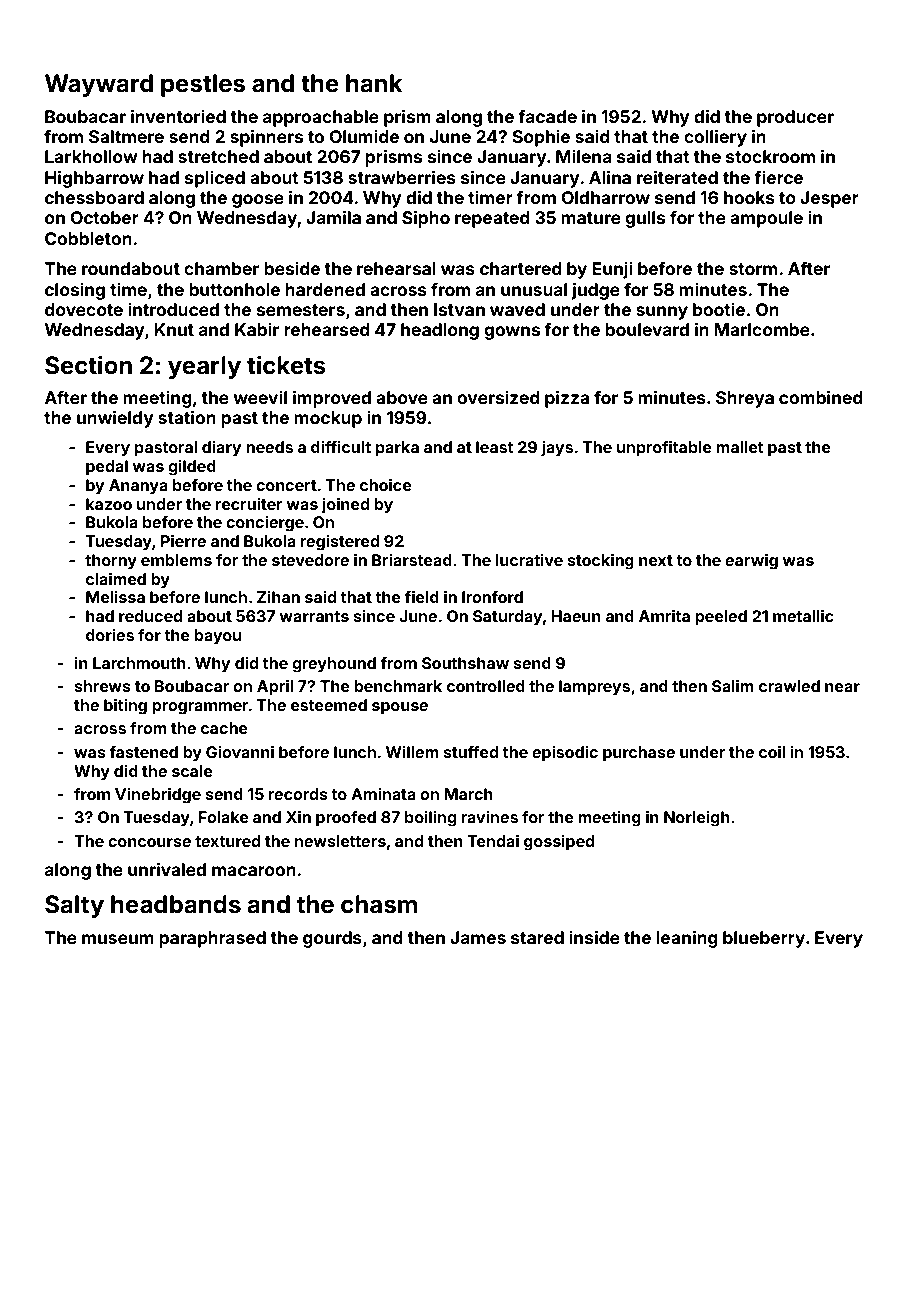 The image size is (908, 1316). What do you see at coordinates (478, 937) in the screenshot?
I see `James` at bounding box center [478, 937].
